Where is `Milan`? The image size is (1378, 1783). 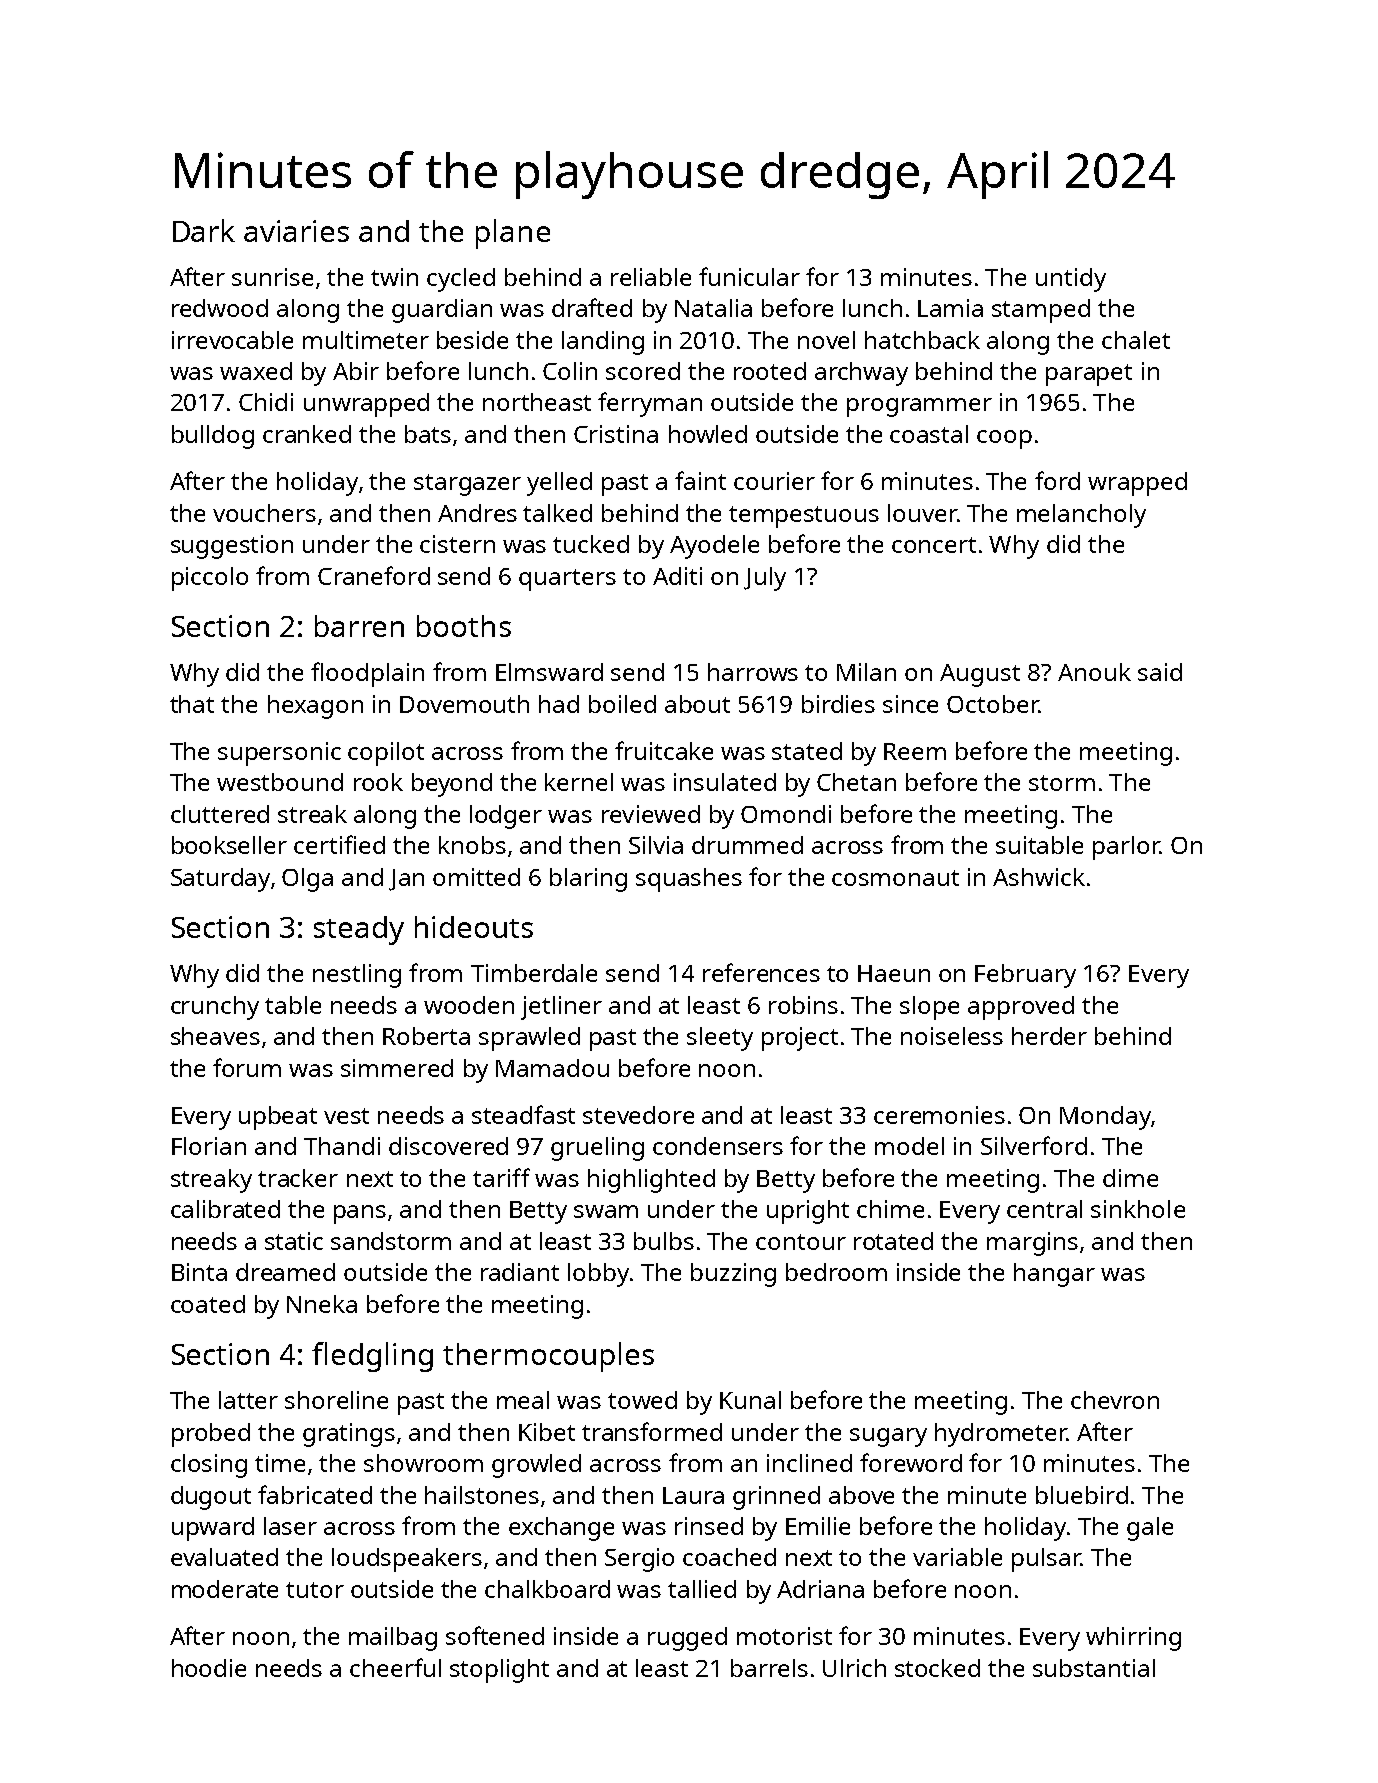 Milan is located at coordinates (866, 672).
